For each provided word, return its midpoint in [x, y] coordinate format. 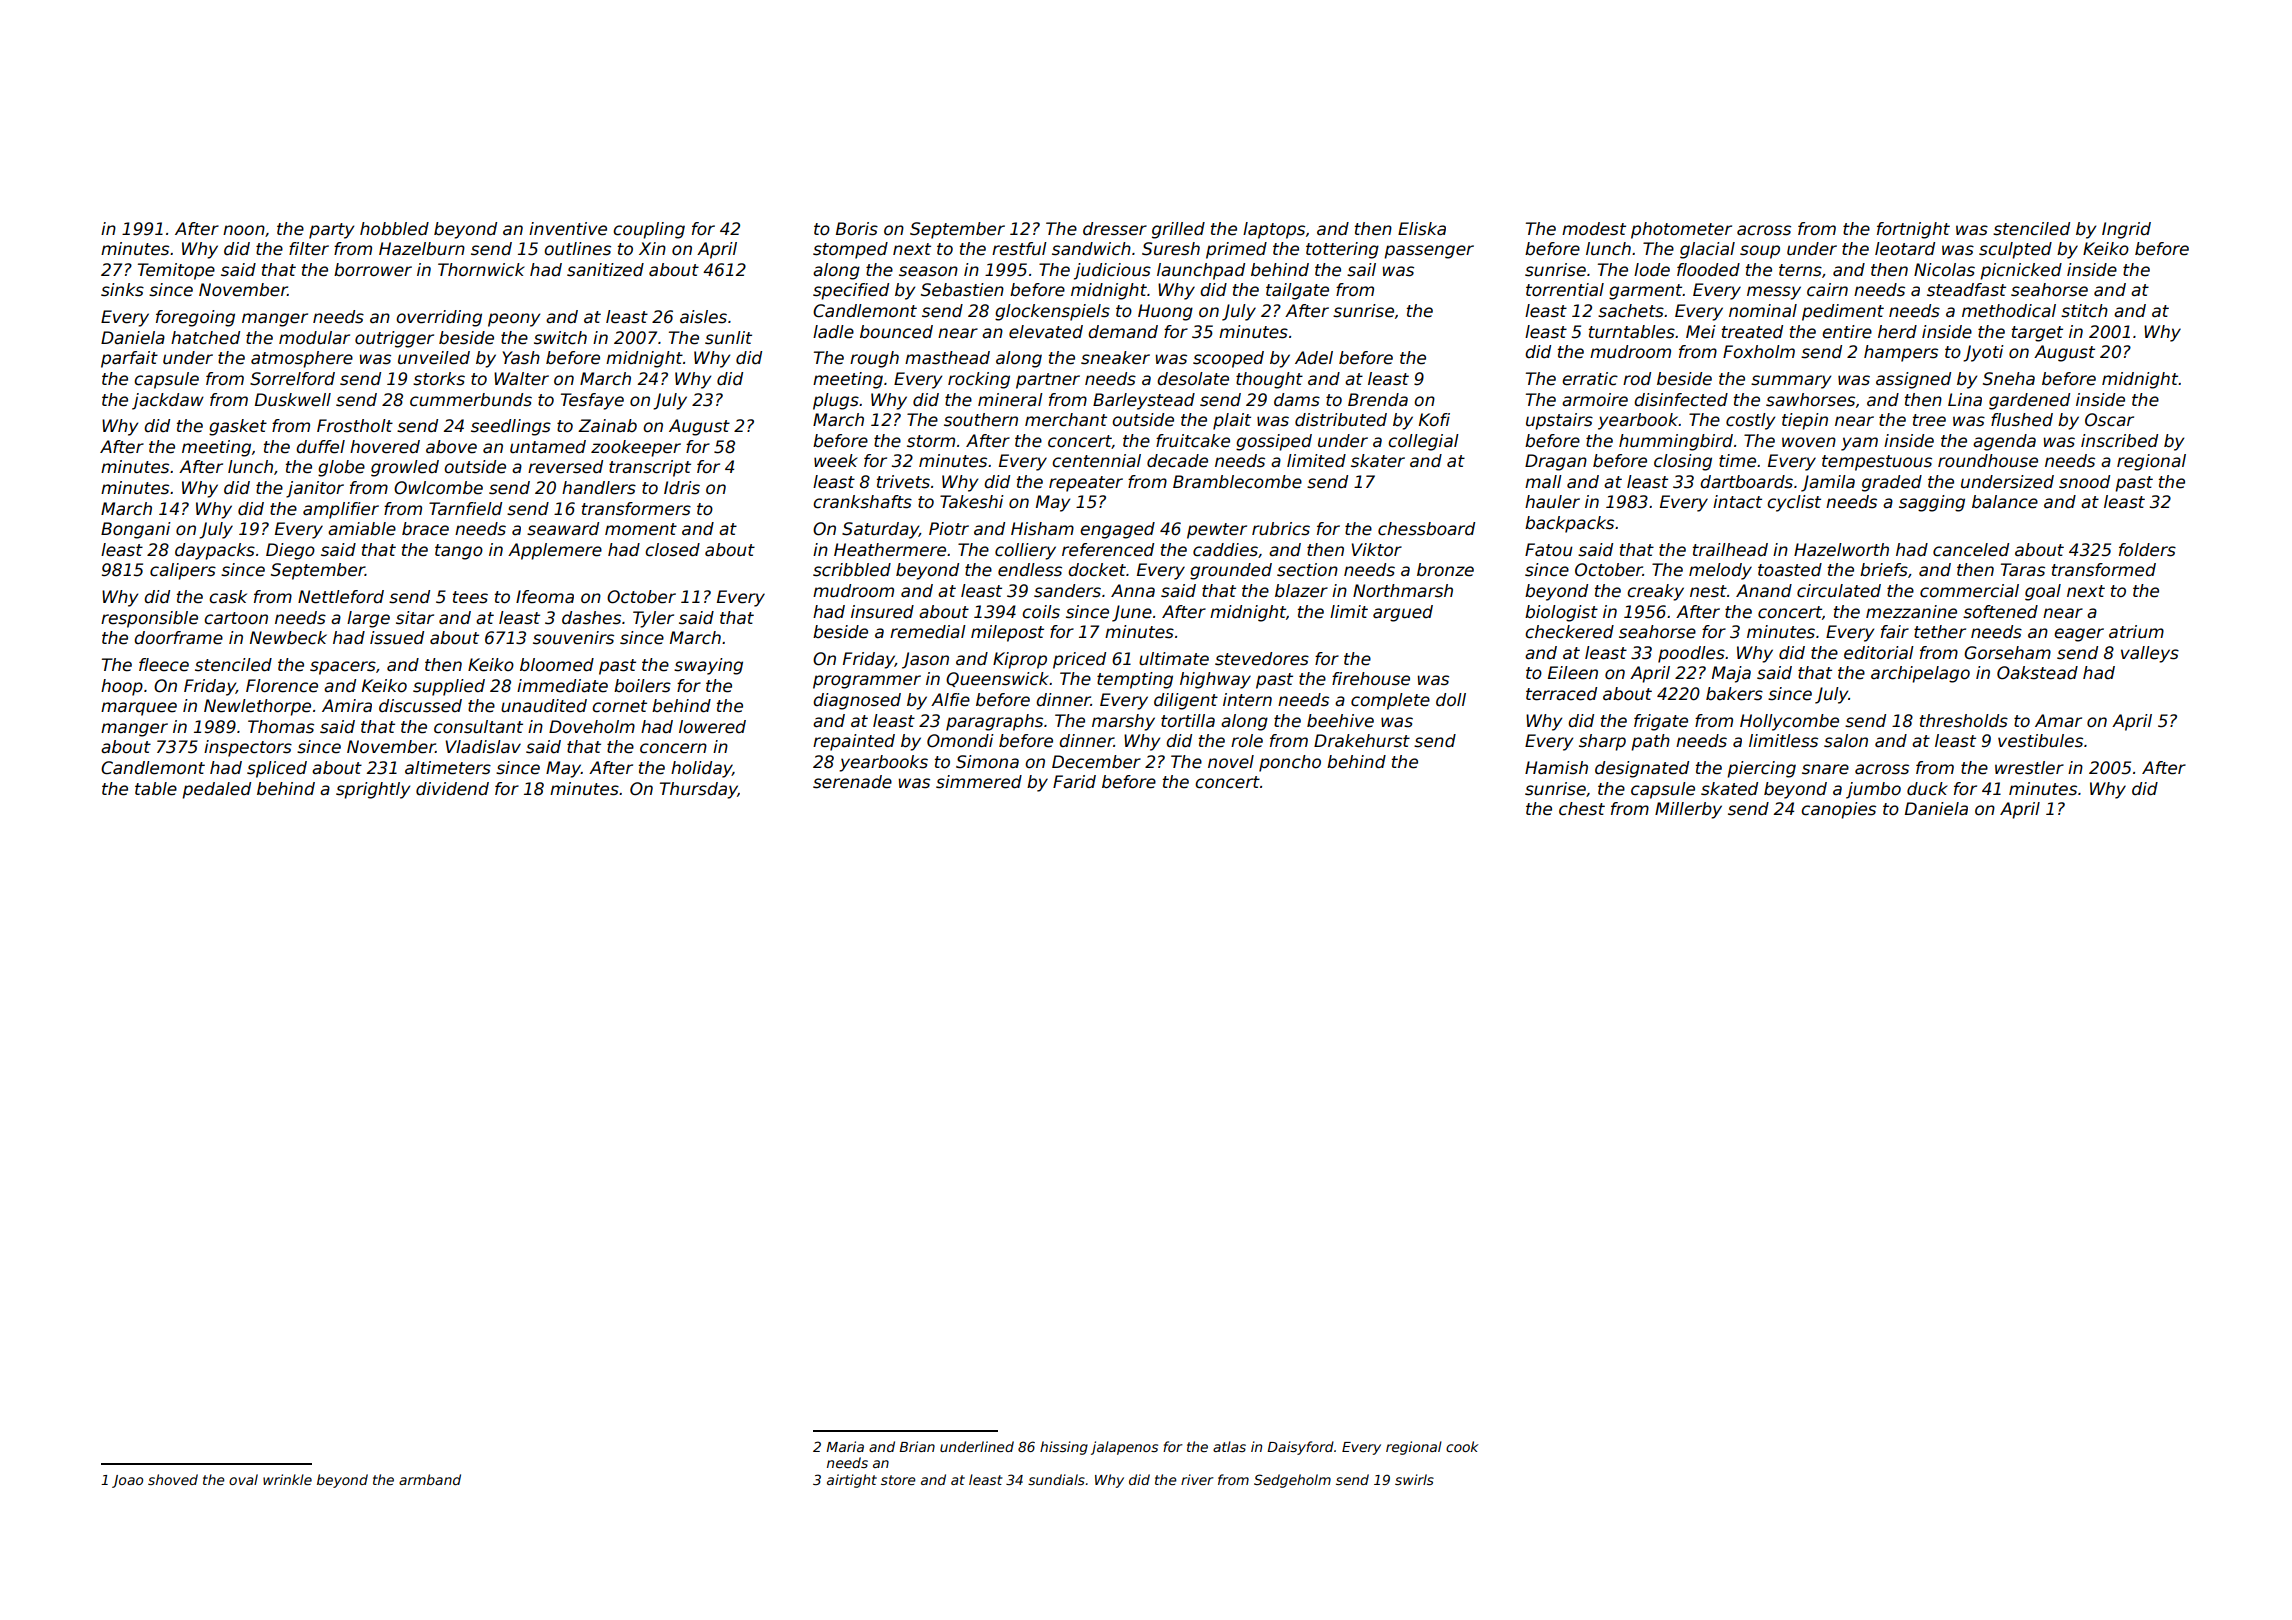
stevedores [1262, 659]
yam [1859, 444]
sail [1361, 270]
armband [430, 1479]
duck [1927, 789]
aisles [703, 317]
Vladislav [483, 747]
